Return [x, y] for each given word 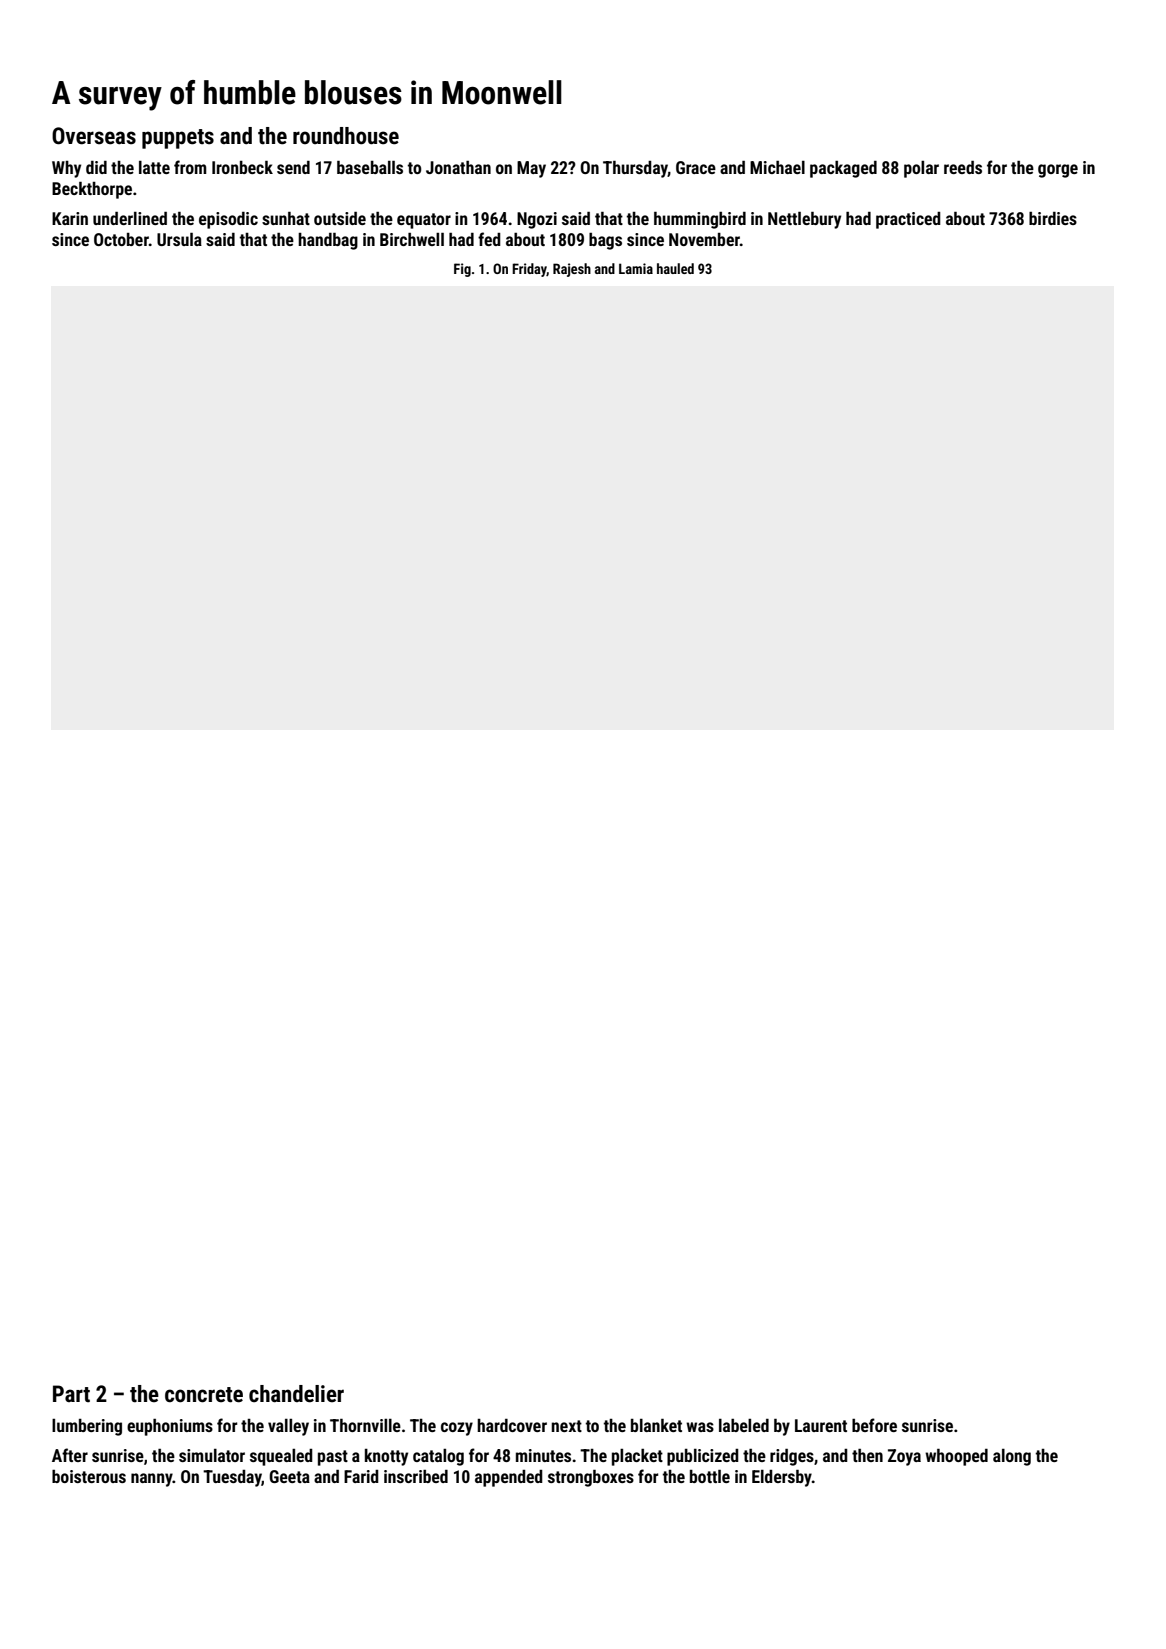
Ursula [179, 239]
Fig [462, 270]
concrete [204, 1395]
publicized [703, 1457]
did [96, 167]
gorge [1058, 171]
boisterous [89, 1476]
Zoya [904, 1457]
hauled [675, 268]
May [531, 169]
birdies [1053, 218]
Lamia [636, 268]
